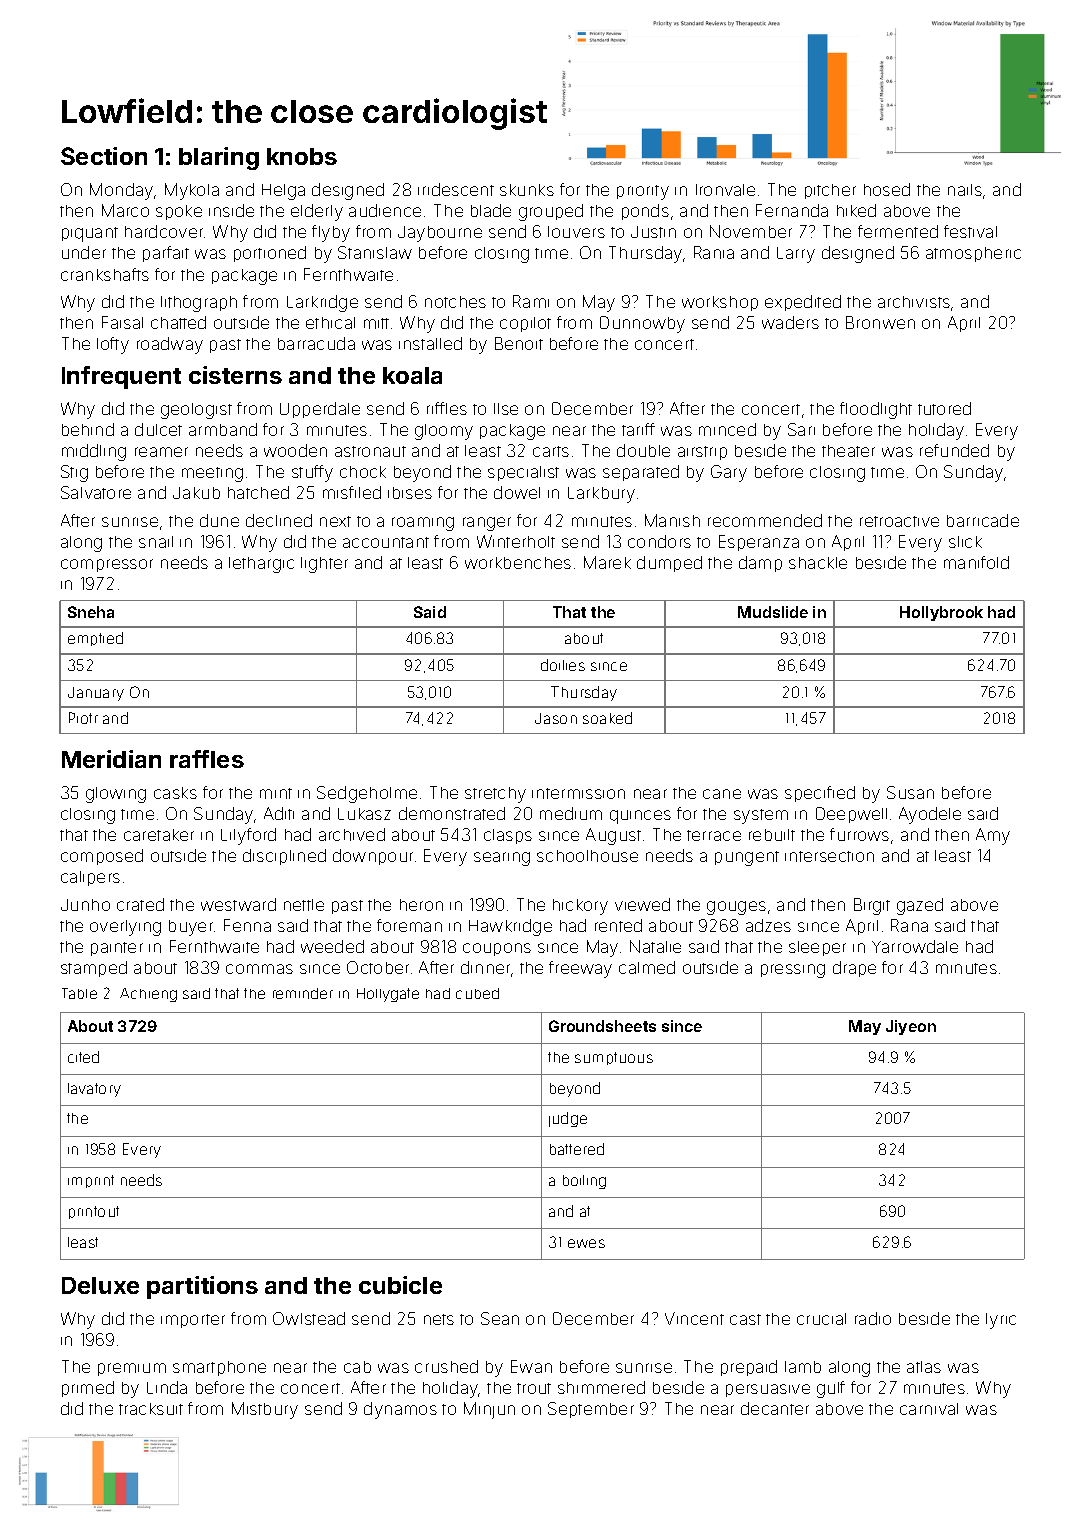  What do you see at coordinates (725, 190) in the screenshot?
I see `Ironvale` at bounding box center [725, 190].
